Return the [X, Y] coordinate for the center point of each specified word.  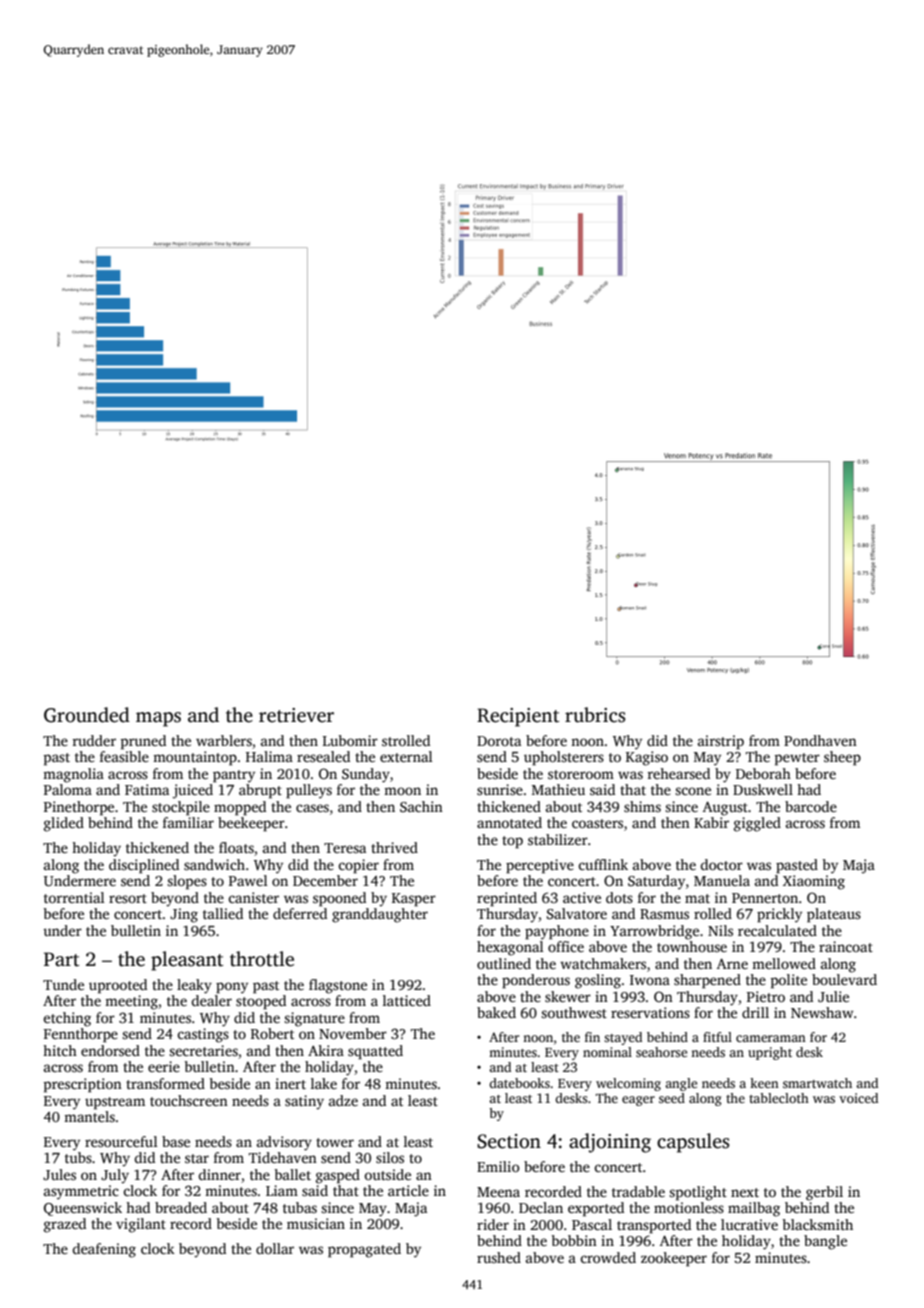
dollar [275, 1248]
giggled [757, 824]
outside [387, 1174]
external [406, 756]
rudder [94, 740]
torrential [74, 897]
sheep [842, 758]
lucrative [749, 1224]
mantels [89, 1116]
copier [358, 866]
